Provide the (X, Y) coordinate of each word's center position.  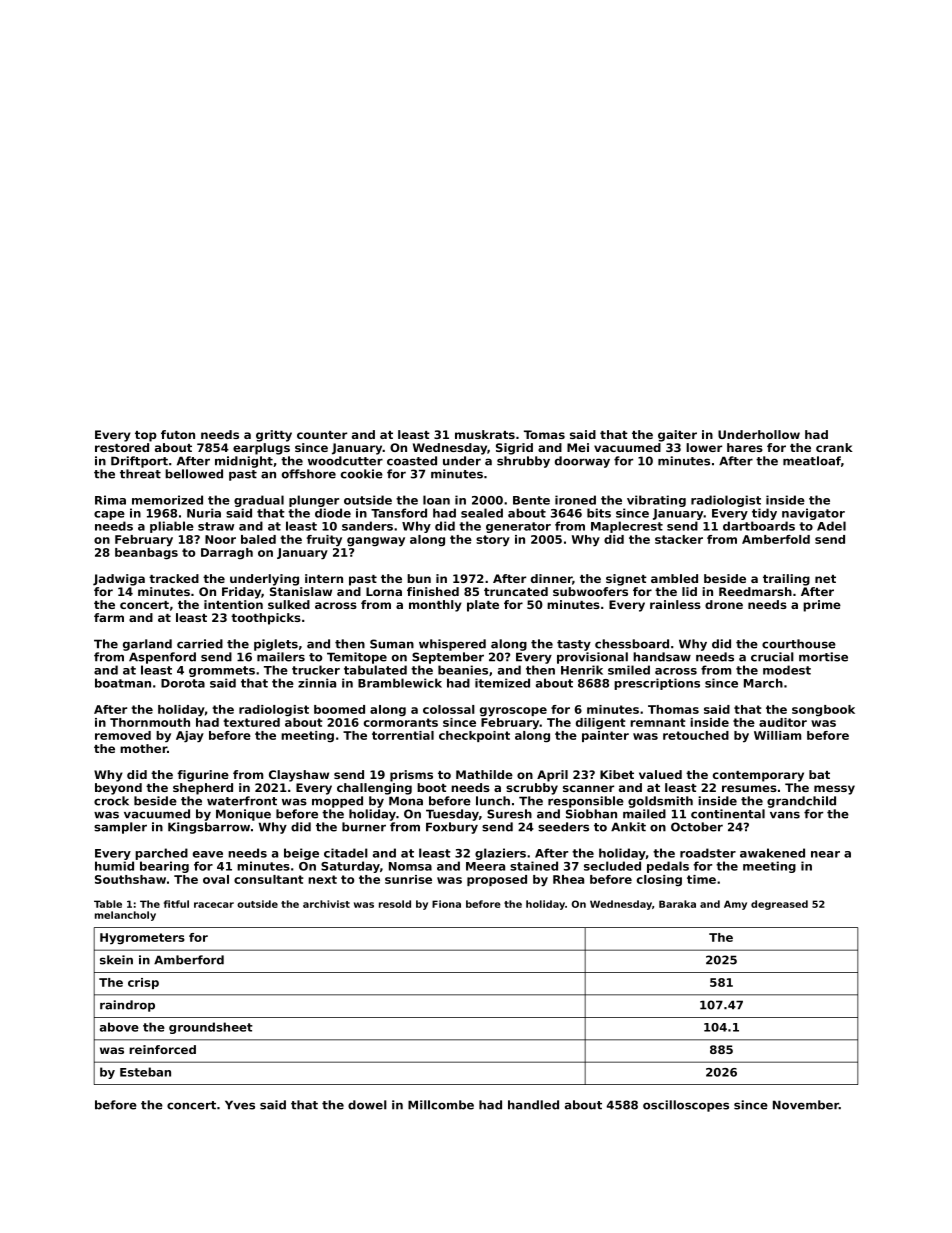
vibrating (656, 501)
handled (533, 1105)
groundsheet (211, 1028)
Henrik (582, 670)
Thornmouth (150, 722)
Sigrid (514, 449)
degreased (779, 905)
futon (178, 434)
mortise (823, 657)
